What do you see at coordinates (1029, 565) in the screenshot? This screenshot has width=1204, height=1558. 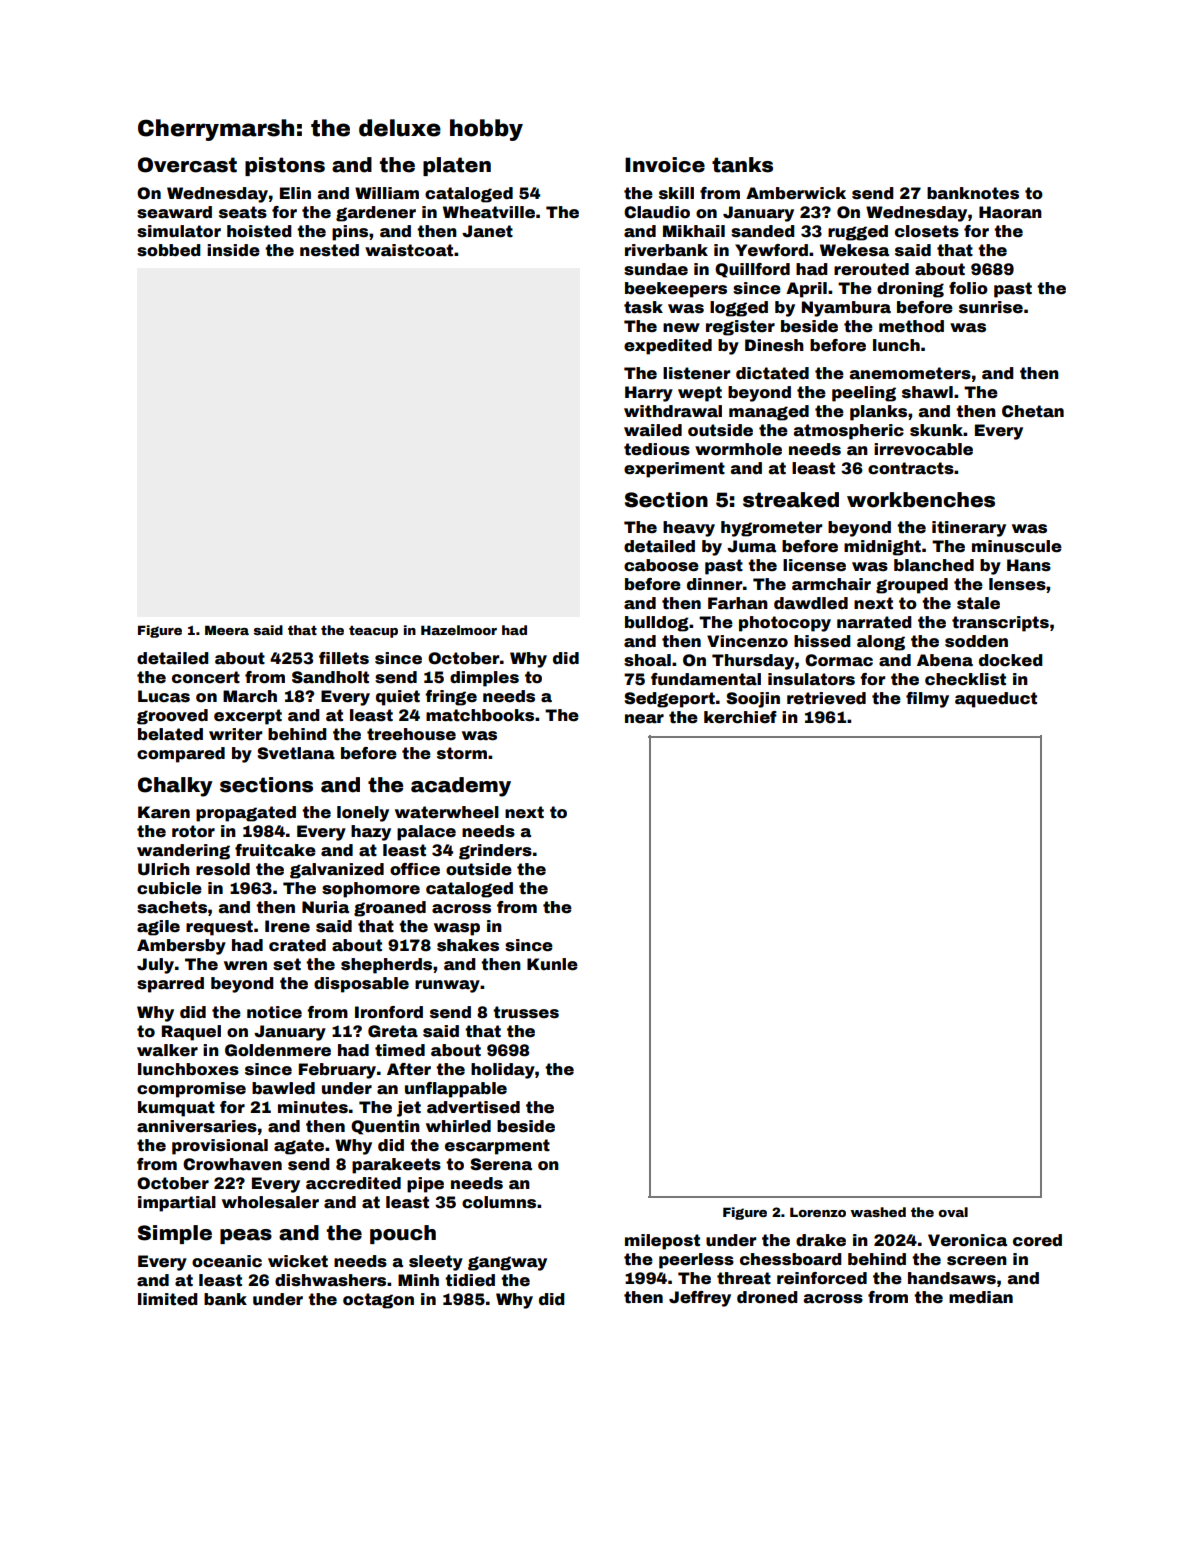 I see `Hans` at bounding box center [1029, 565].
